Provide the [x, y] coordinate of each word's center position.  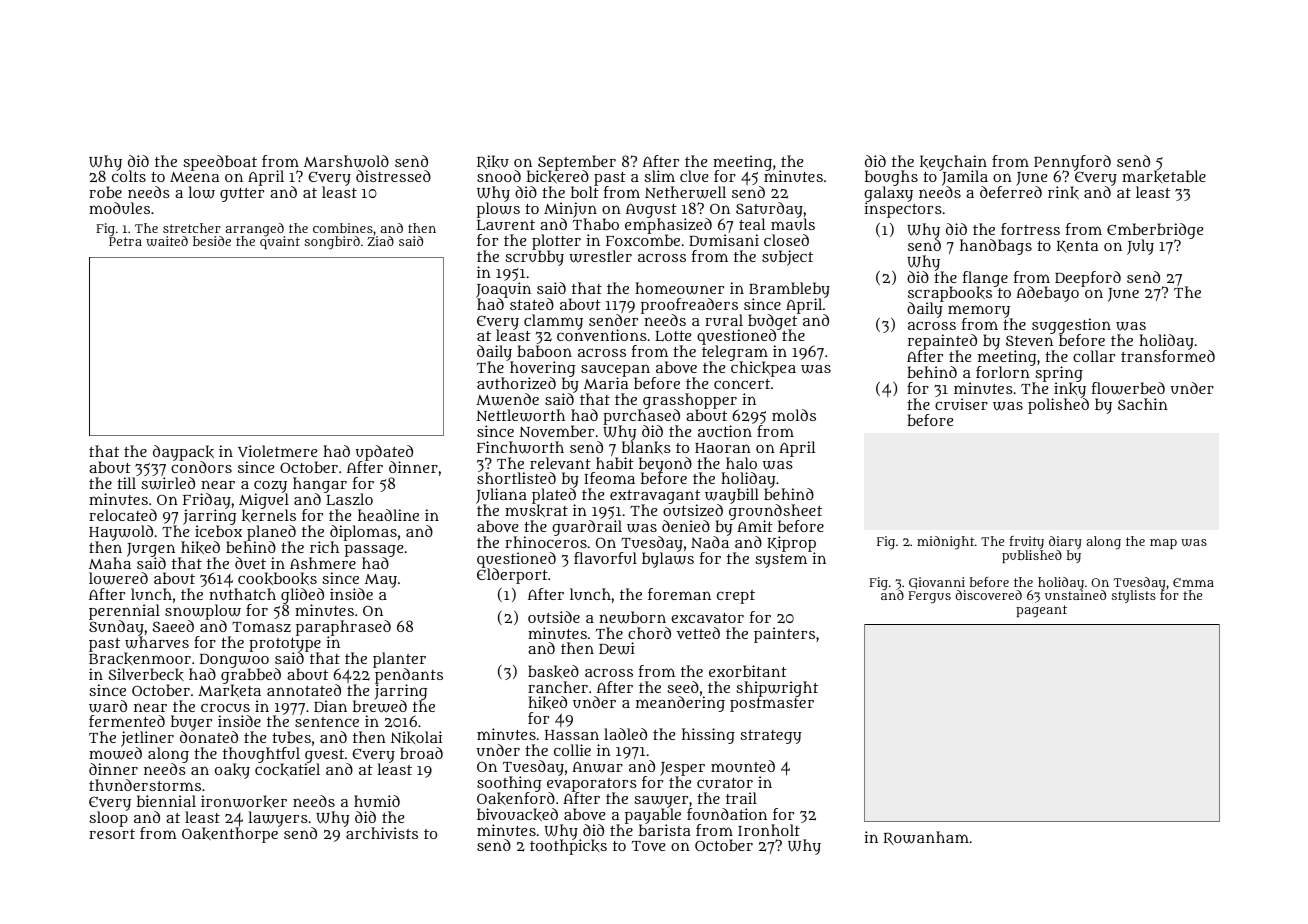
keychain [953, 163]
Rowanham [926, 838]
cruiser [961, 404]
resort [112, 834]
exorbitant [748, 671]
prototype [285, 645]
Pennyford [1072, 163]
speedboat [220, 163]
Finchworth [520, 447]
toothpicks [568, 847]
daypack [183, 453]
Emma [1193, 582]
